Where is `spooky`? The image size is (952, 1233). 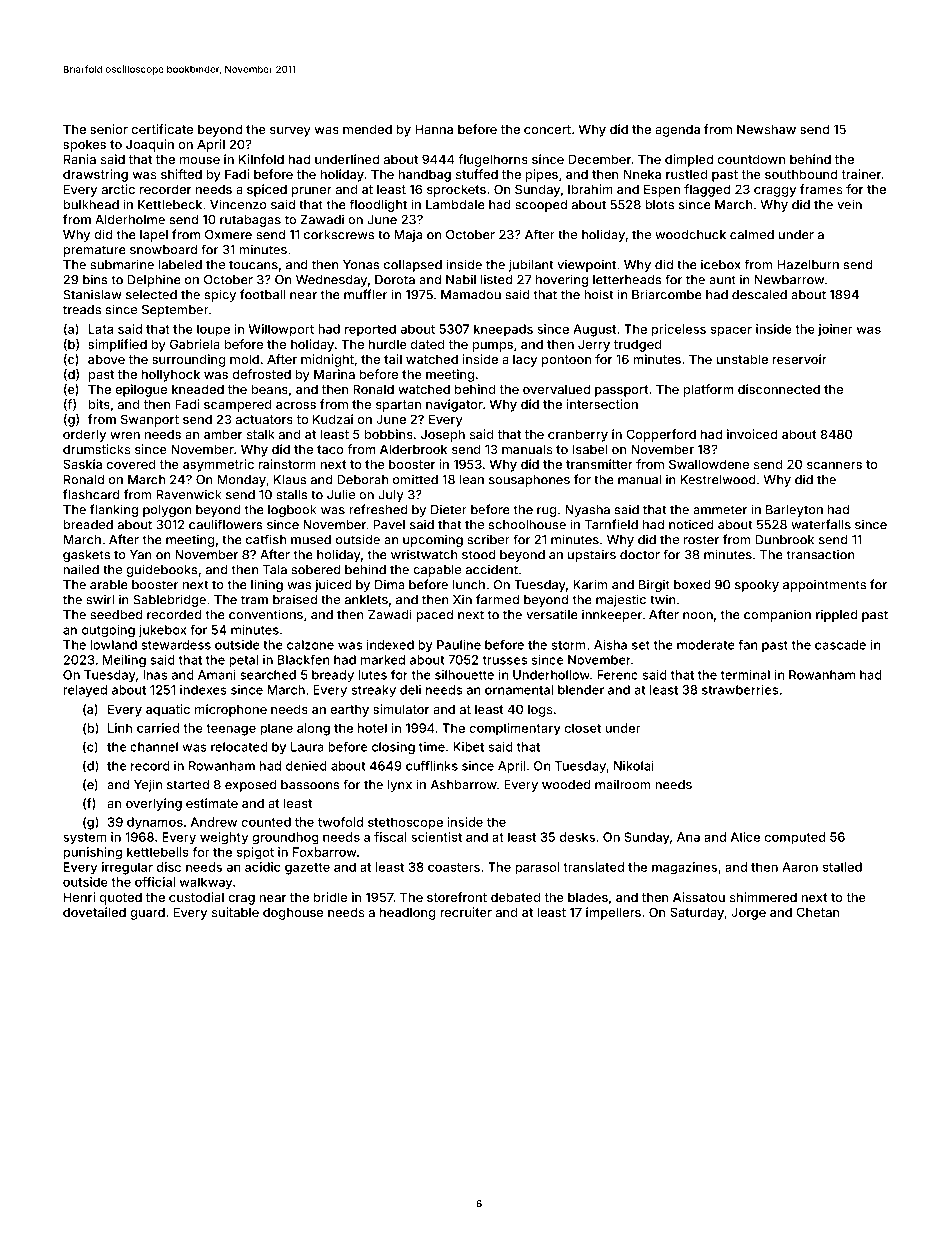
spooky is located at coordinates (757, 586).
